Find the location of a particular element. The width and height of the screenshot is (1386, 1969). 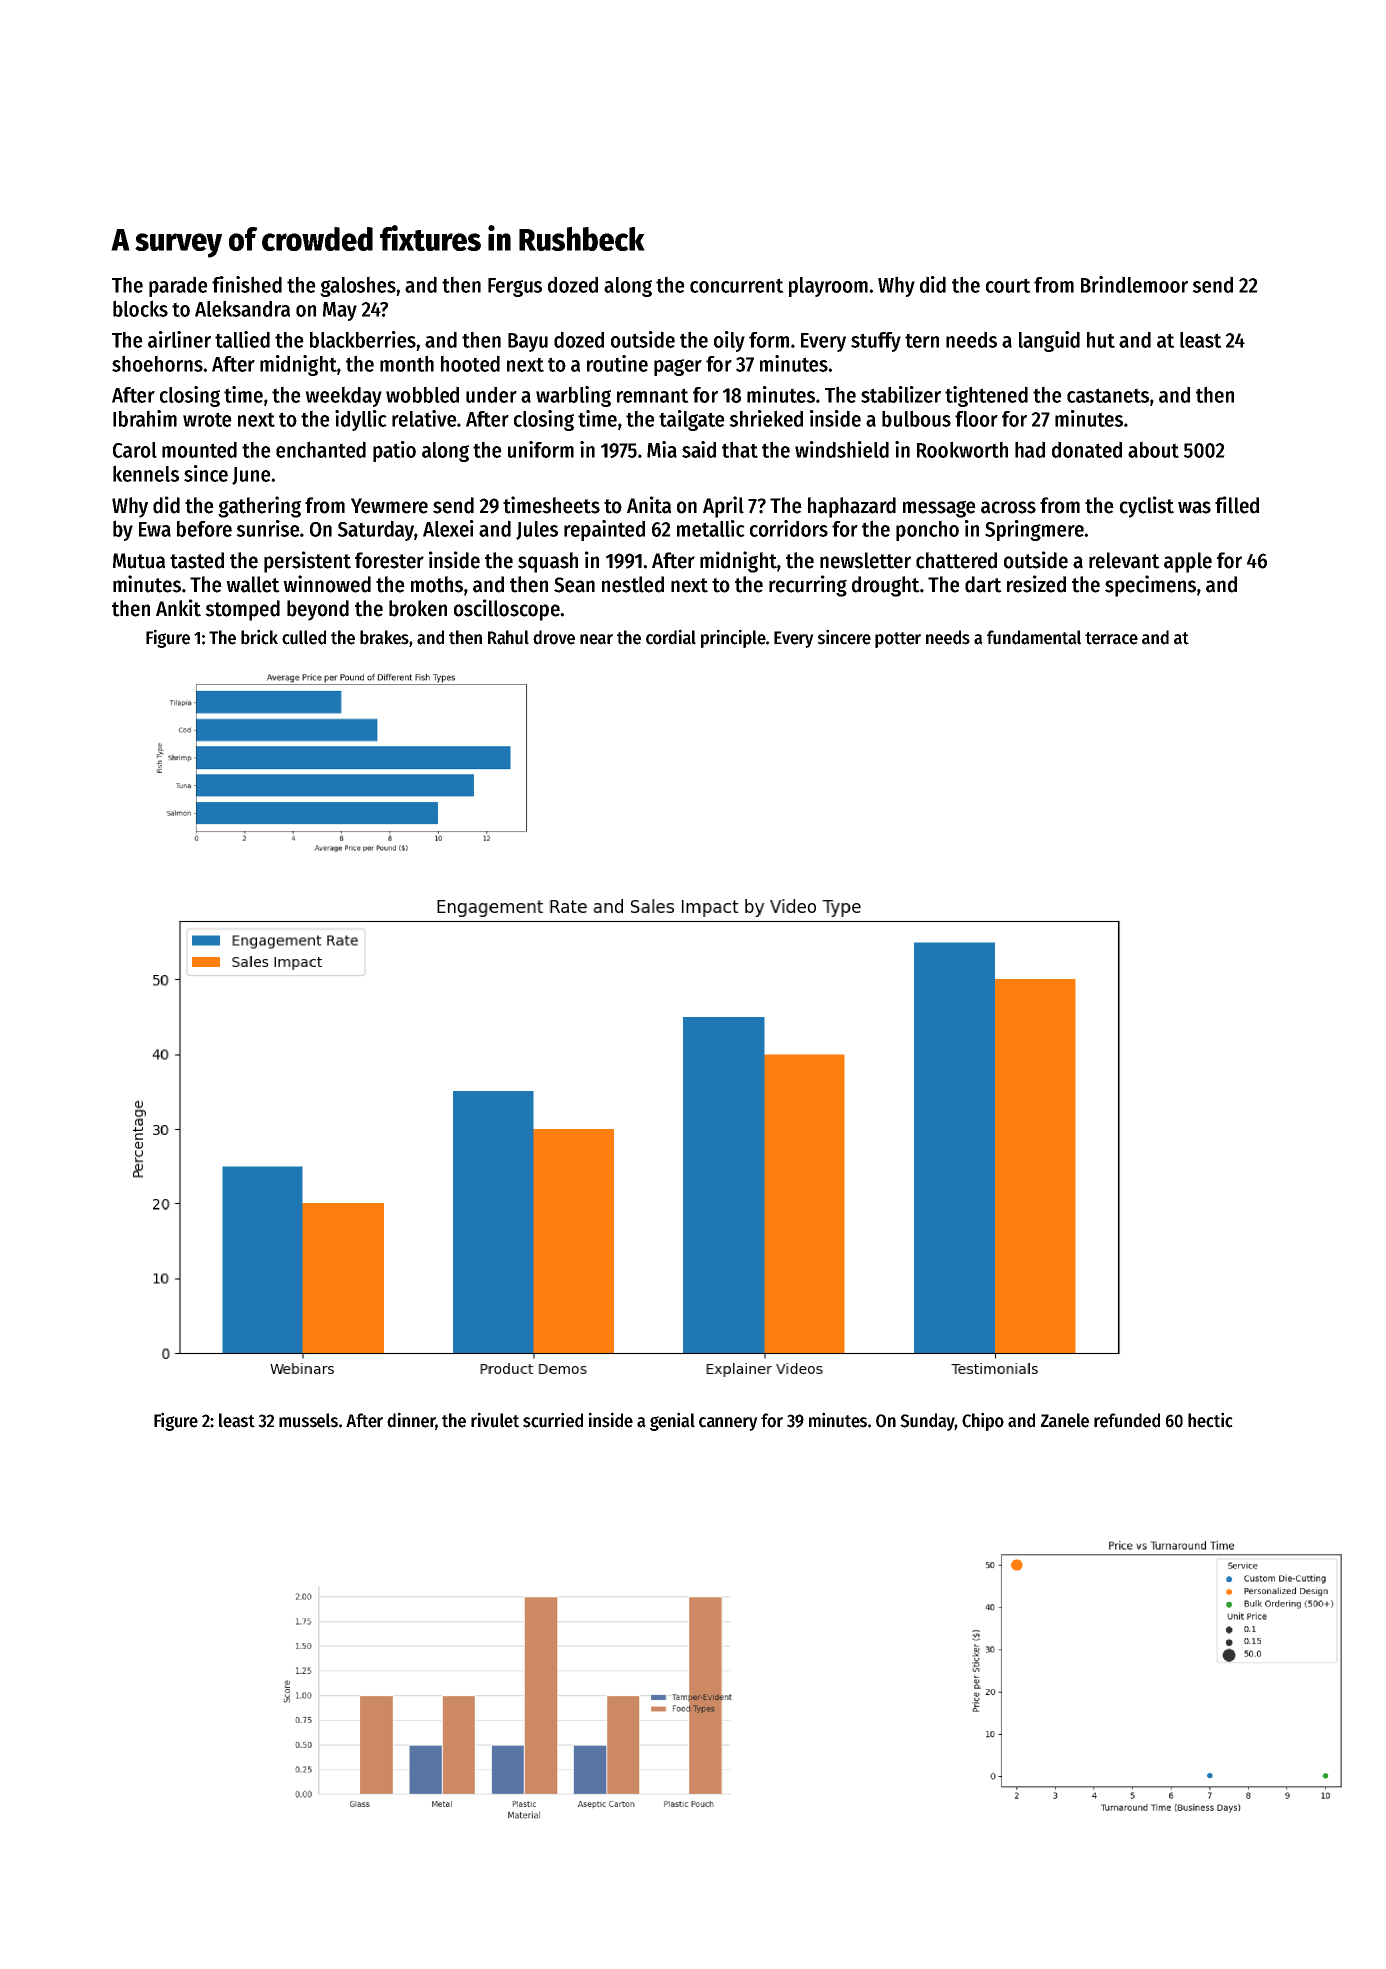

filled is located at coordinates (1237, 505).
